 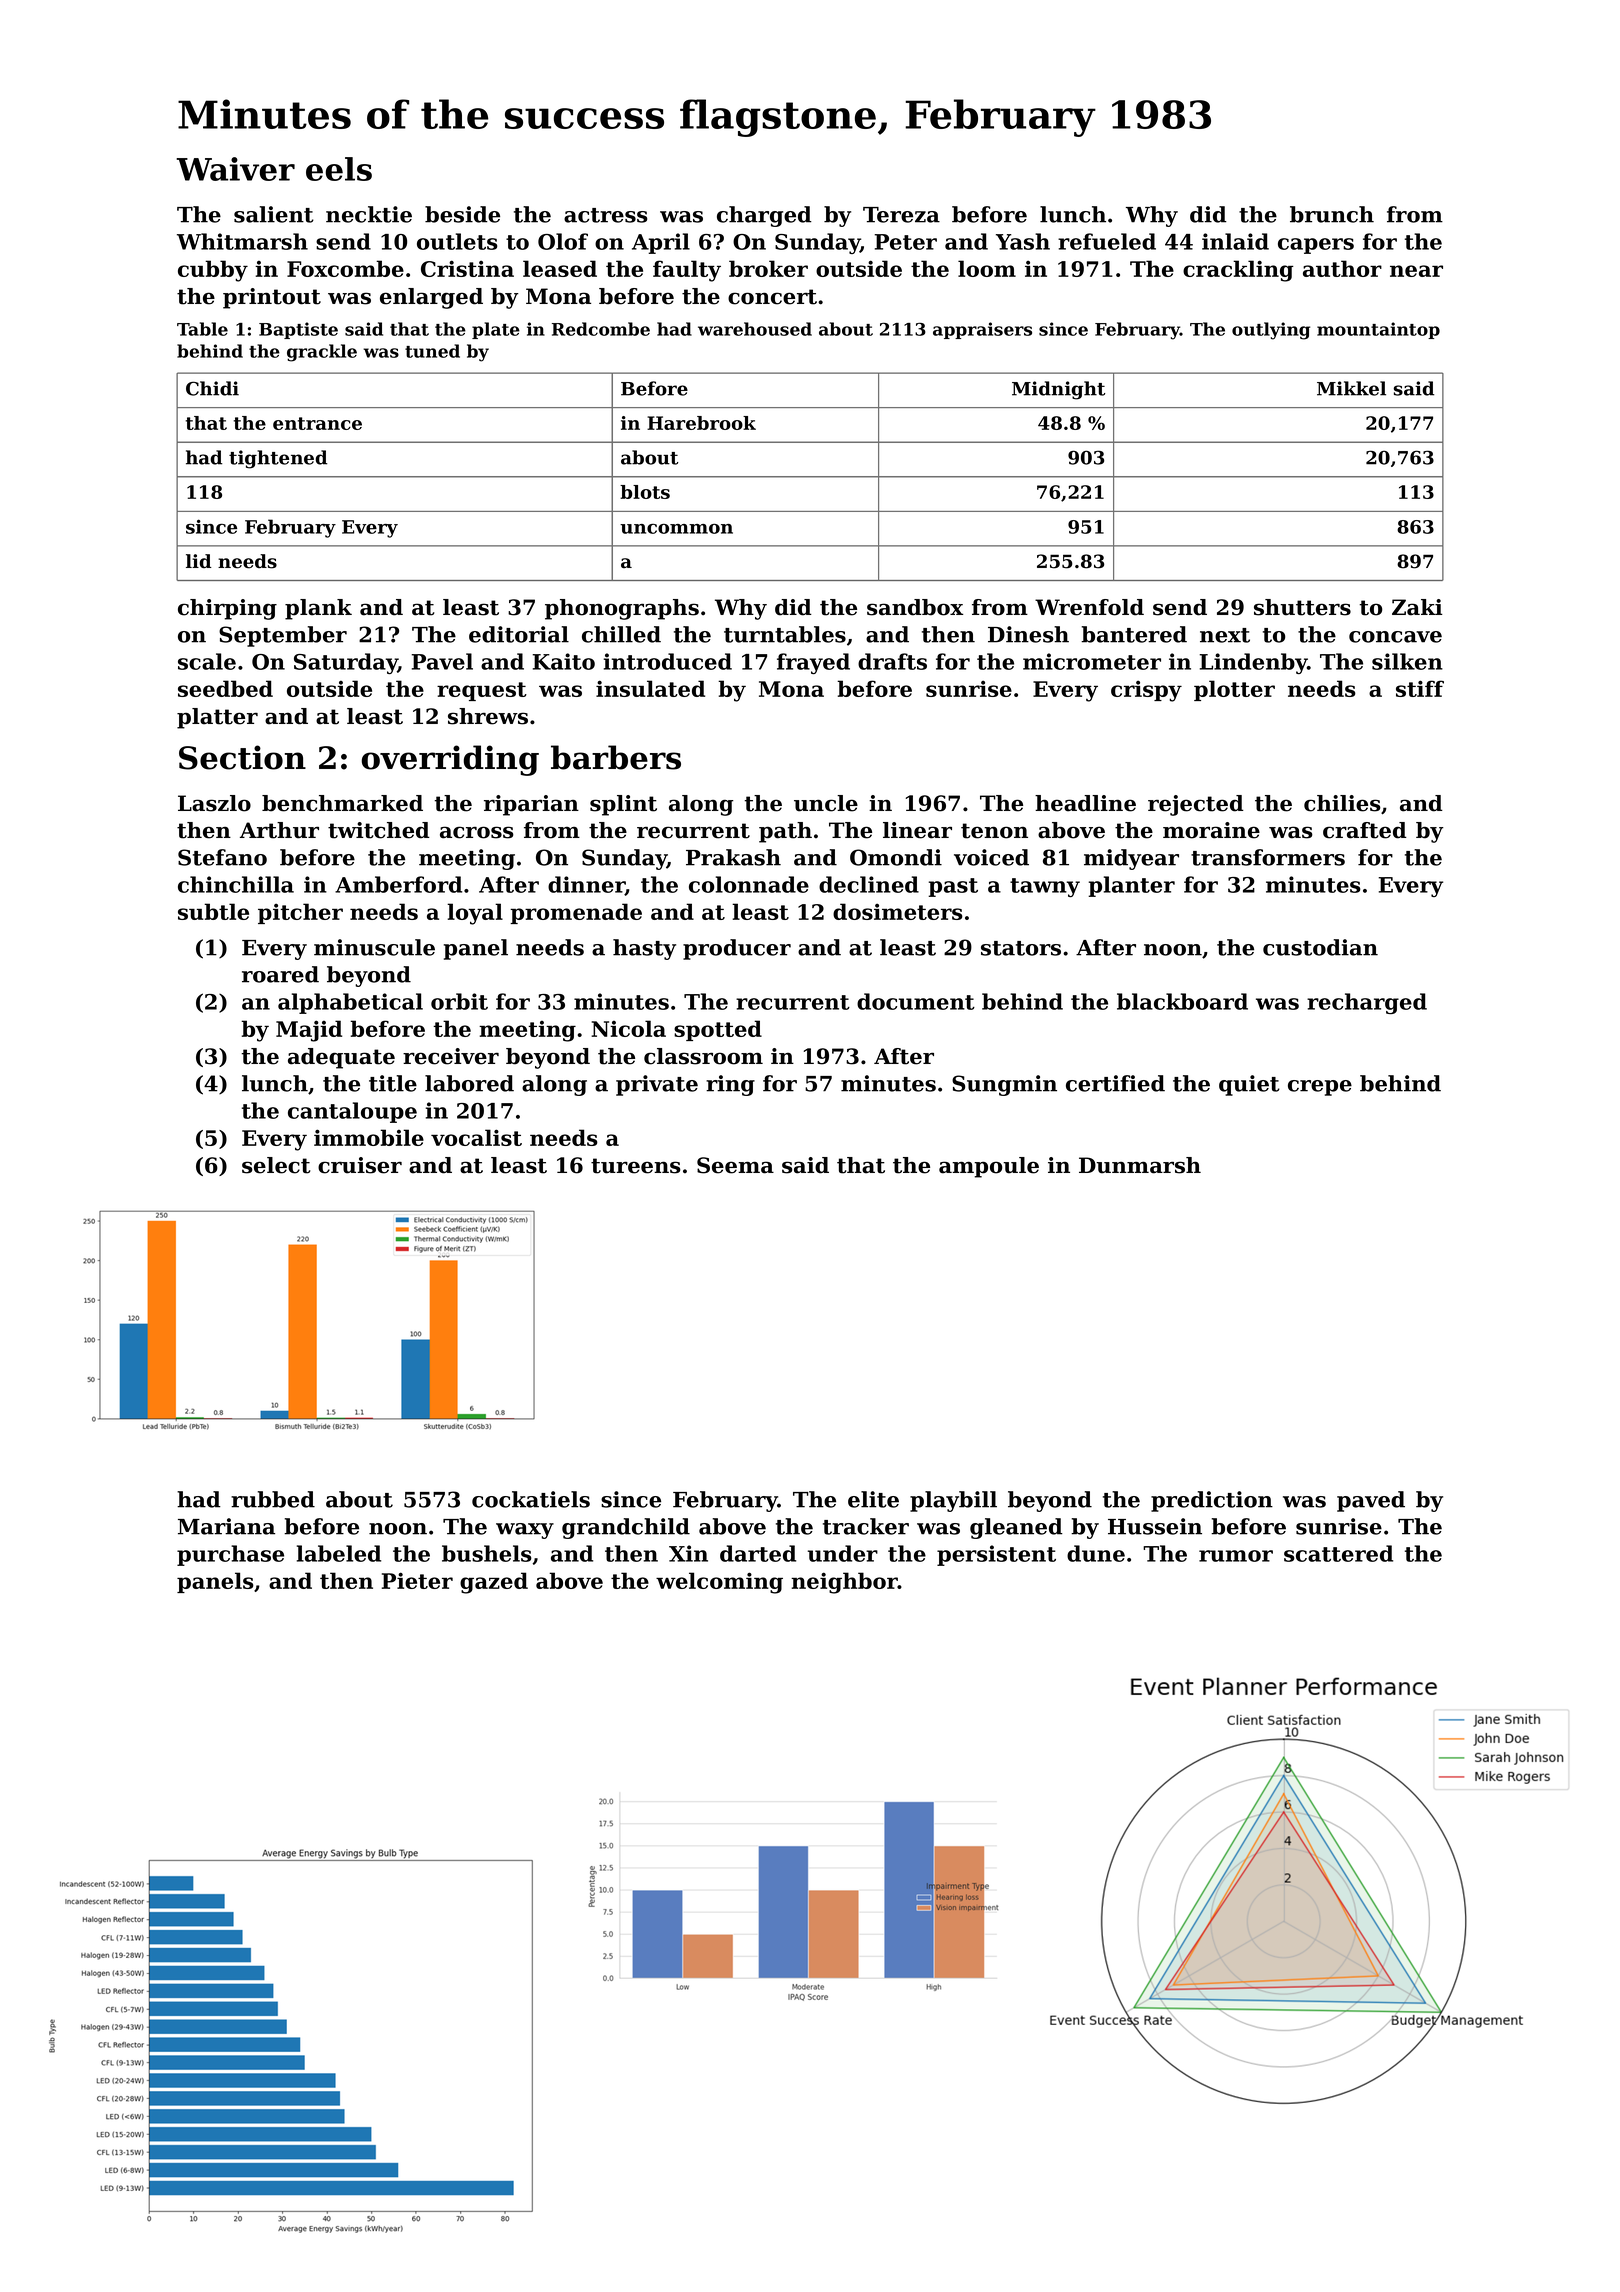 I want to click on cubby, so click(x=213, y=271).
